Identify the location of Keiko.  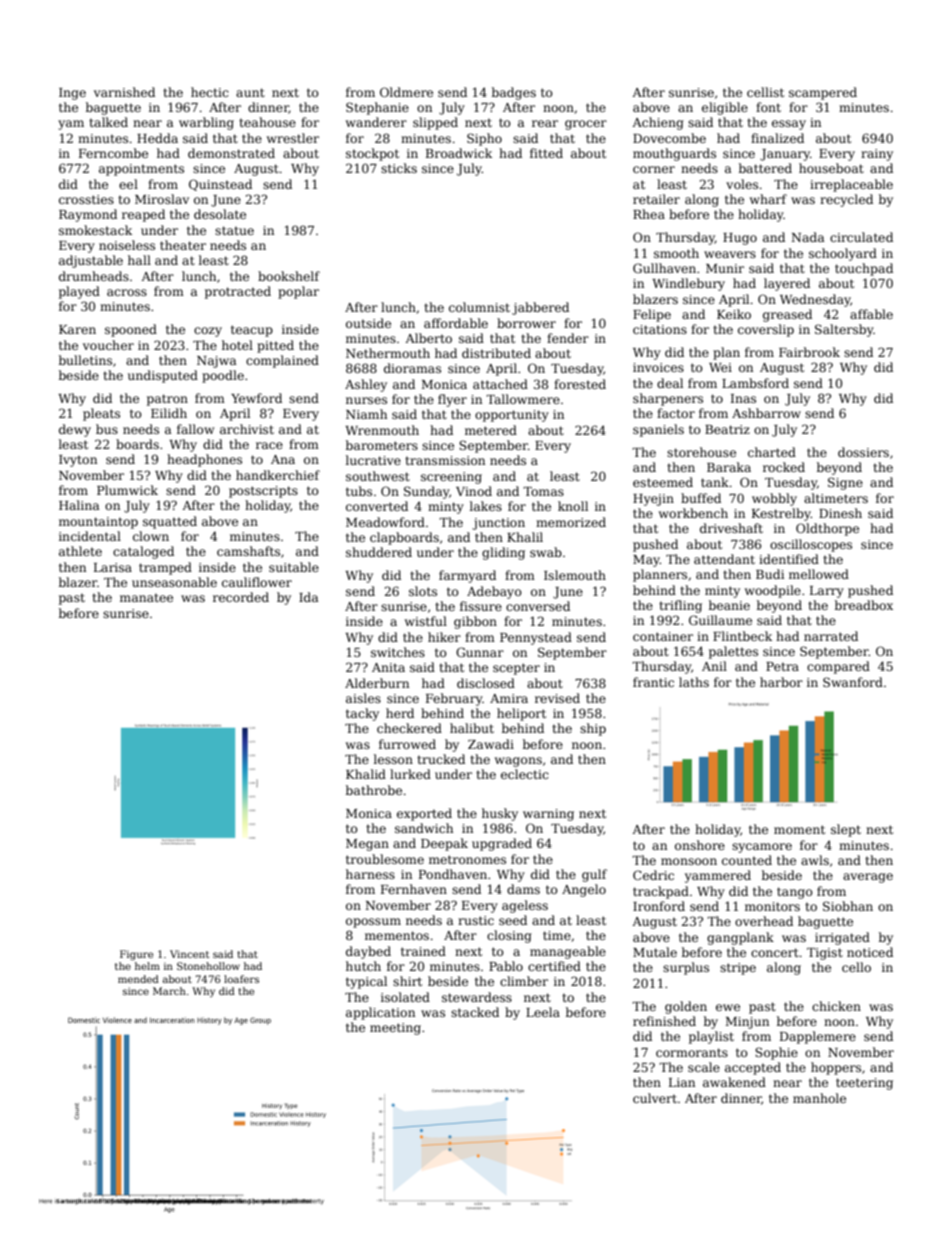
(734, 314).
